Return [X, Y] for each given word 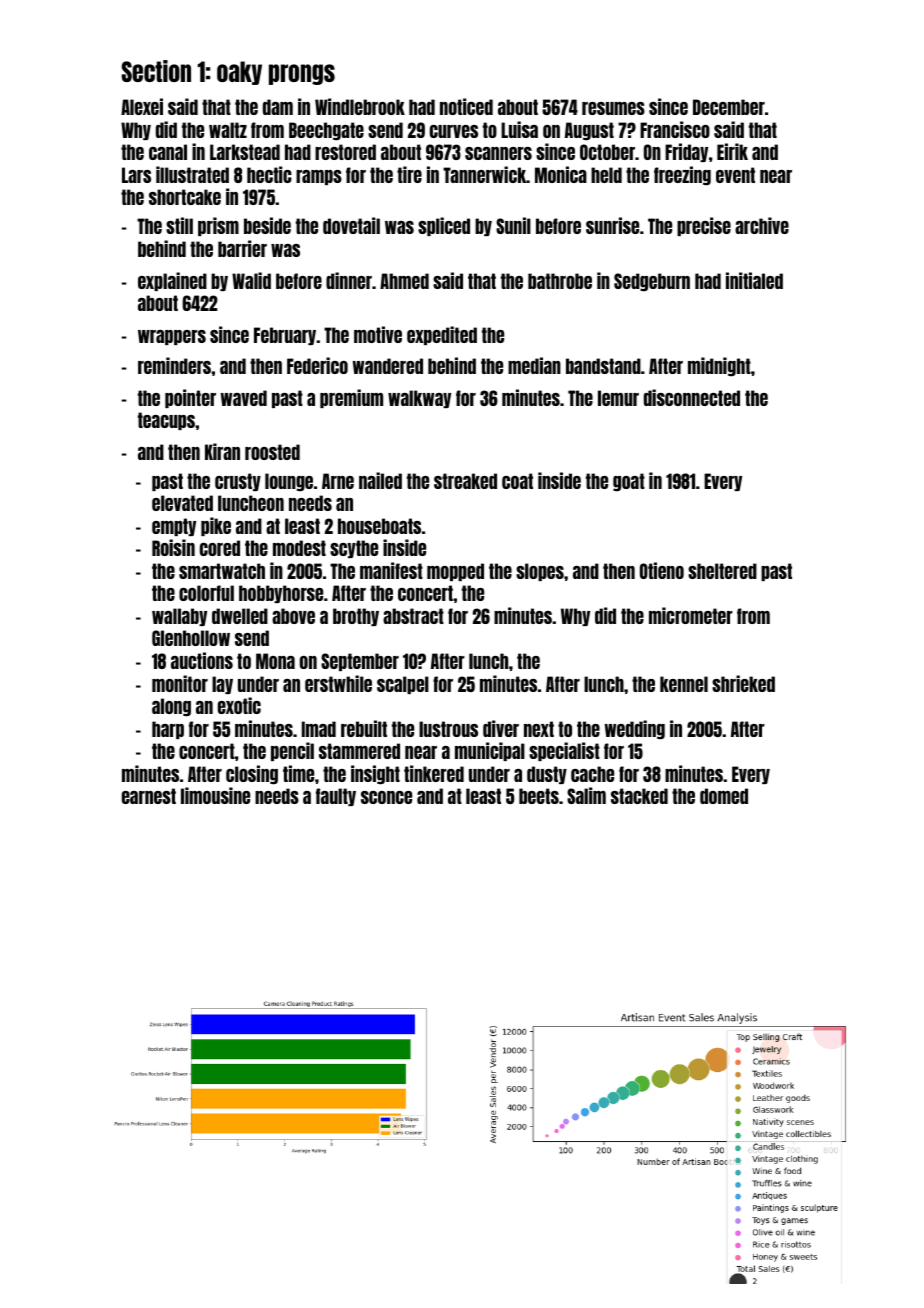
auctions [202, 660]
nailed [380, 480]
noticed [466, 106]
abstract [413, 616]
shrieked [743, 683]
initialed [754, 280]
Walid [251, 280]
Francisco [675, 129]
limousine [215, 795]
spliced [444, 226]
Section [156, 71]
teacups [166, 421]
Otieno [662, 570]
